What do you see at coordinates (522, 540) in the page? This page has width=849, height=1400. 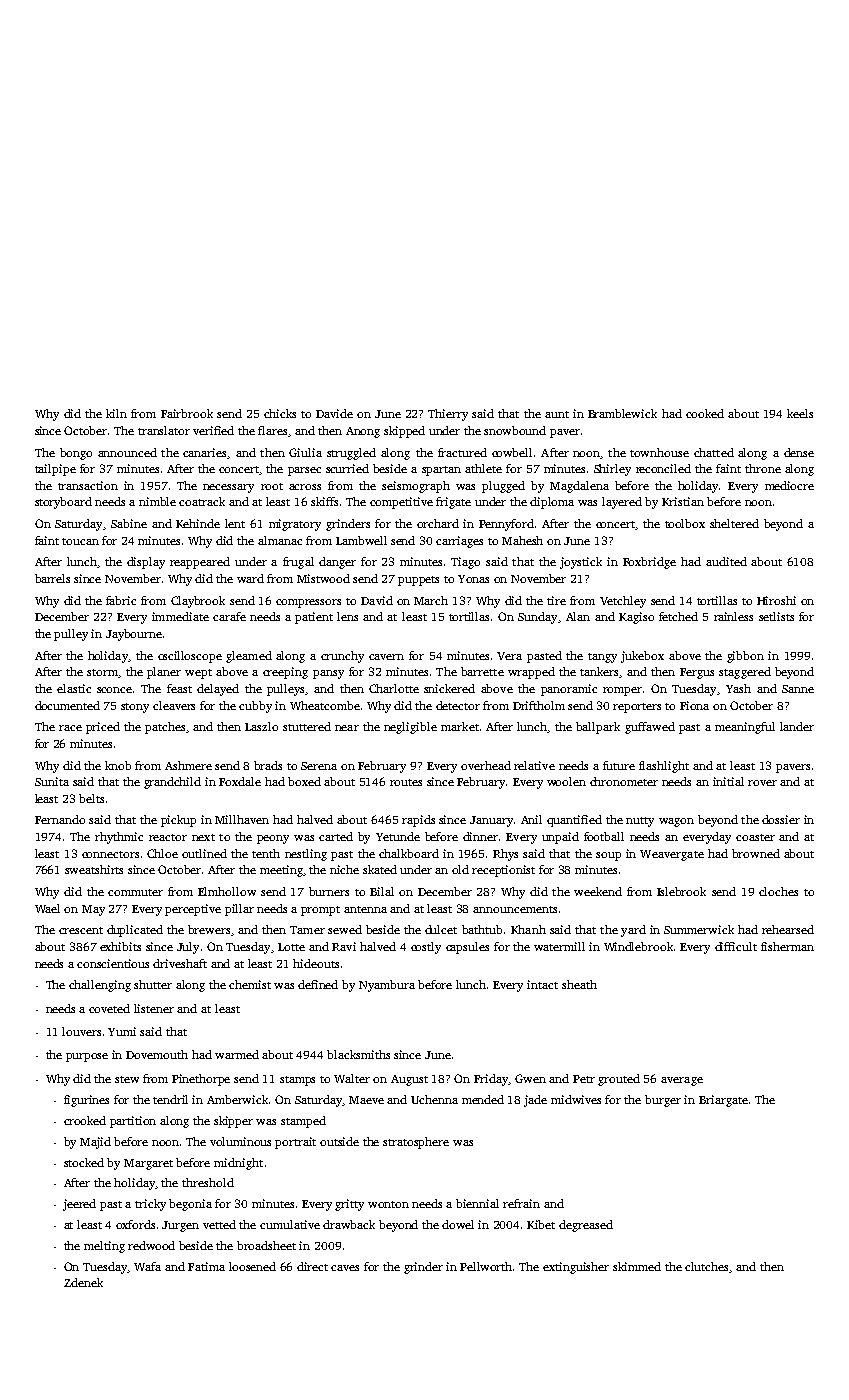 I see `Mahesh` at bounding box center [522, 540].
